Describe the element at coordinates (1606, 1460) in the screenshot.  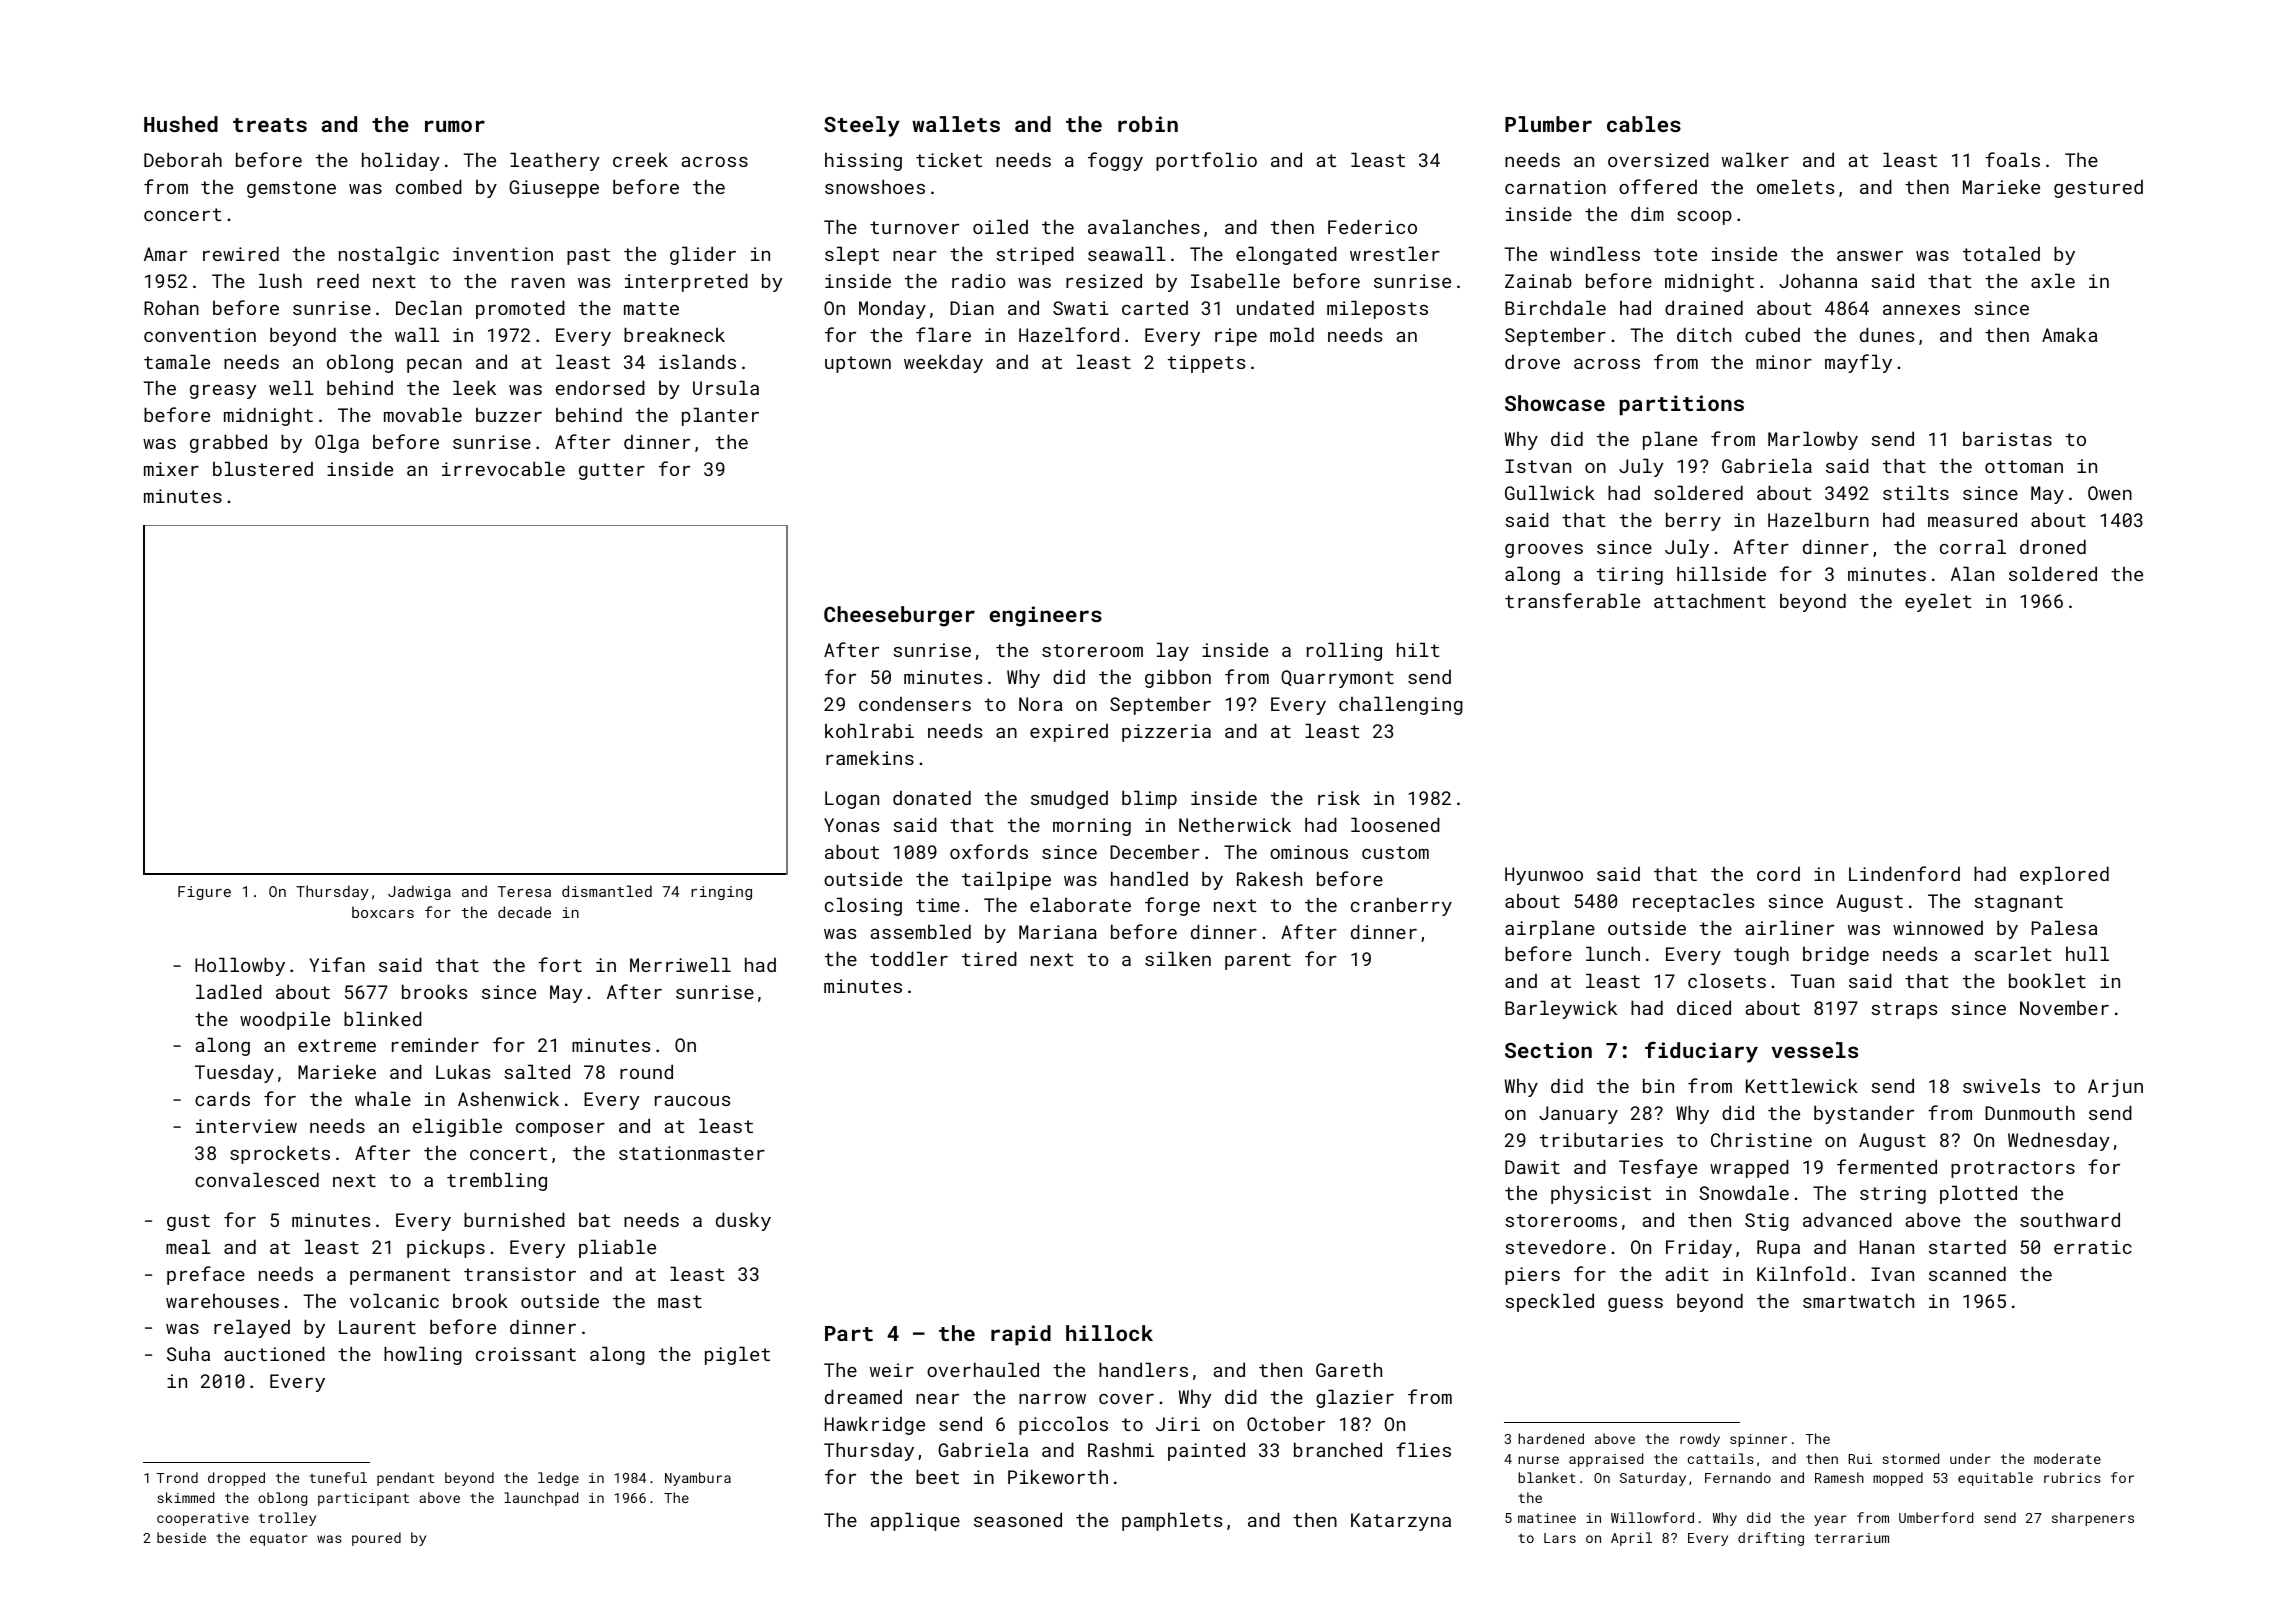
I see `appraised` at that location.
